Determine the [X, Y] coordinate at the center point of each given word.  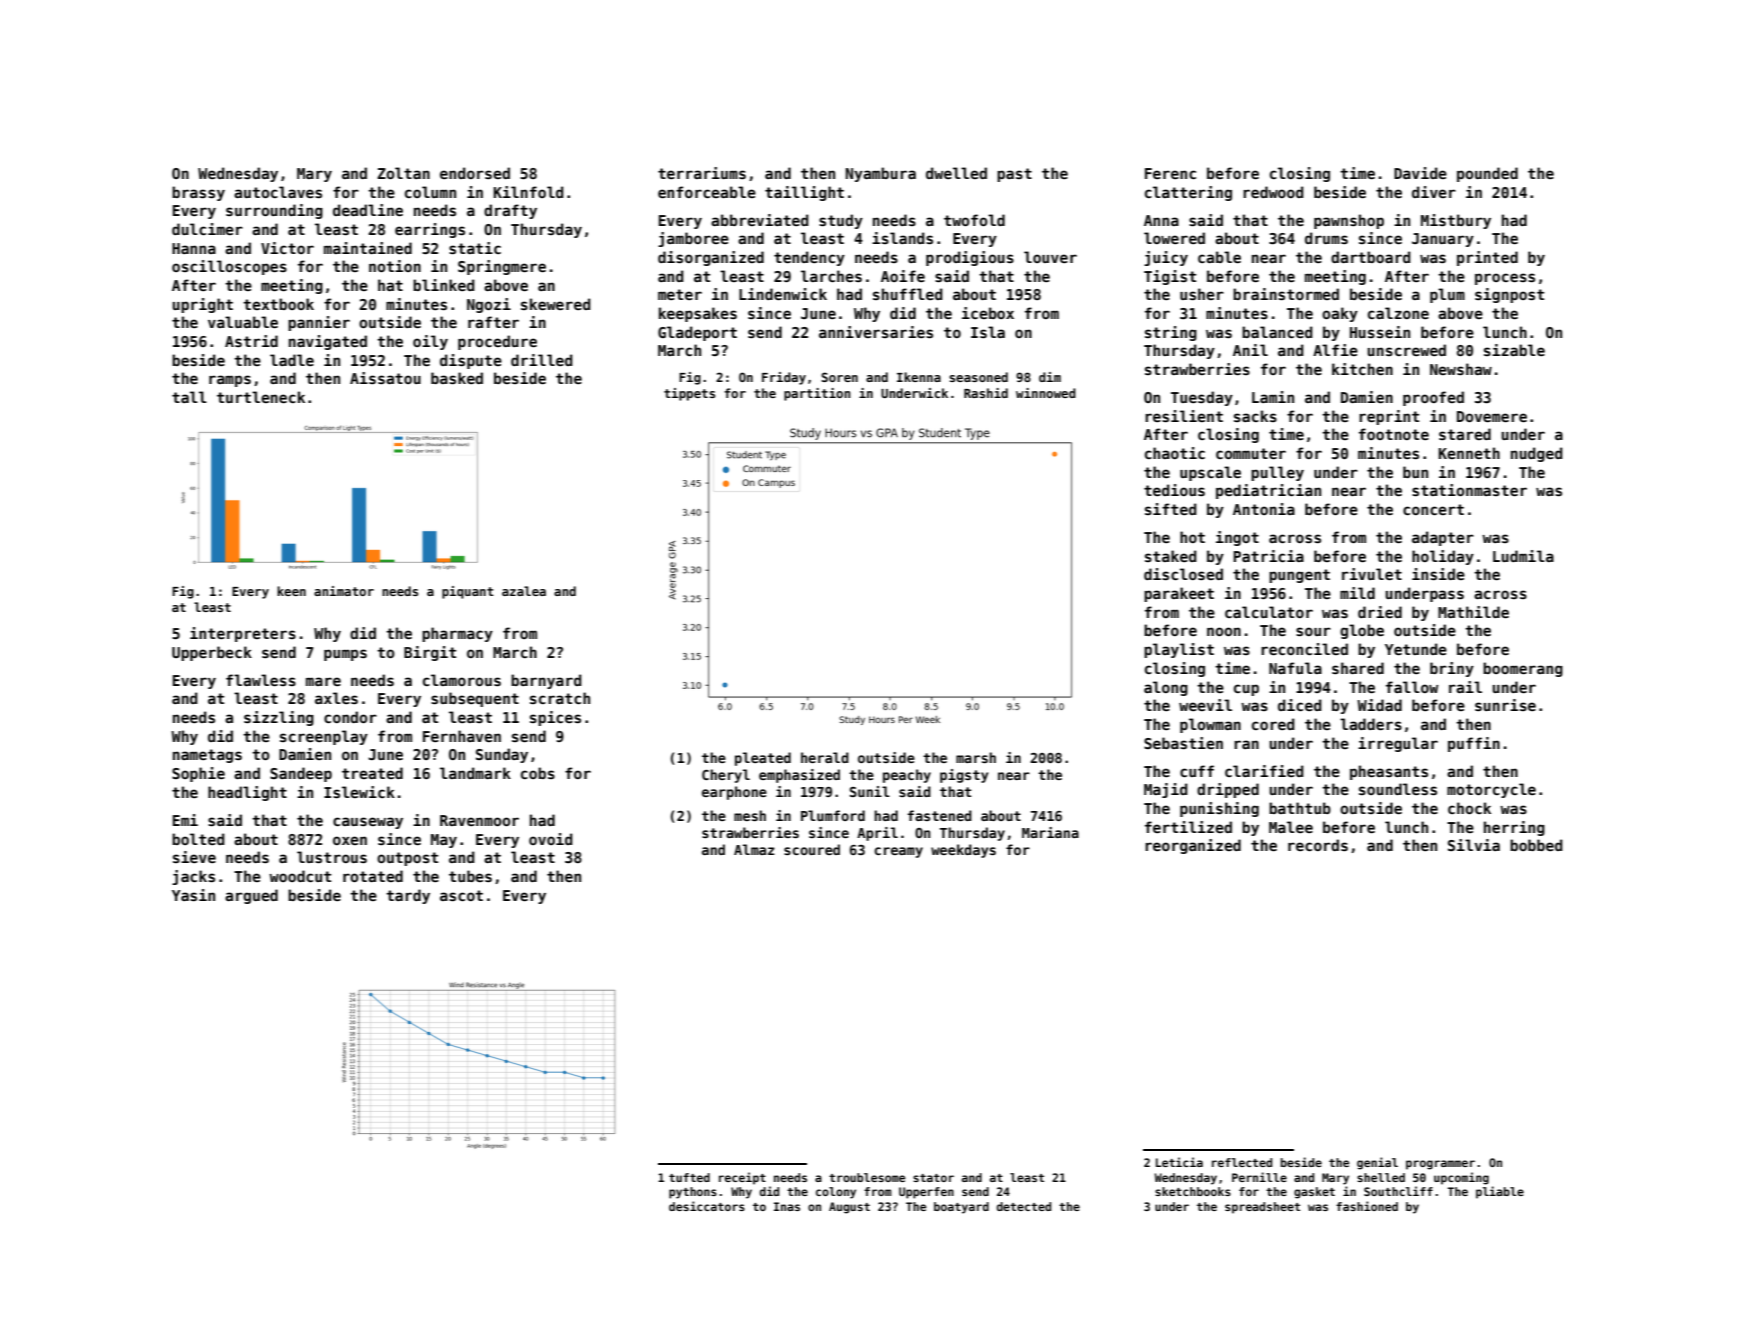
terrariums [702, 173]
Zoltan [403, 173]
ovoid [551, 839]
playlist [1179, 650]
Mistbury [1456, 221]
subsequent [475, 699]
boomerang [1523, 669]
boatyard [961, 1208]
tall [189, 397]
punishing [1219, 809]
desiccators [707, 1206]
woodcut [300, 876]
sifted [1171, 509]
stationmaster [1469, 490]
